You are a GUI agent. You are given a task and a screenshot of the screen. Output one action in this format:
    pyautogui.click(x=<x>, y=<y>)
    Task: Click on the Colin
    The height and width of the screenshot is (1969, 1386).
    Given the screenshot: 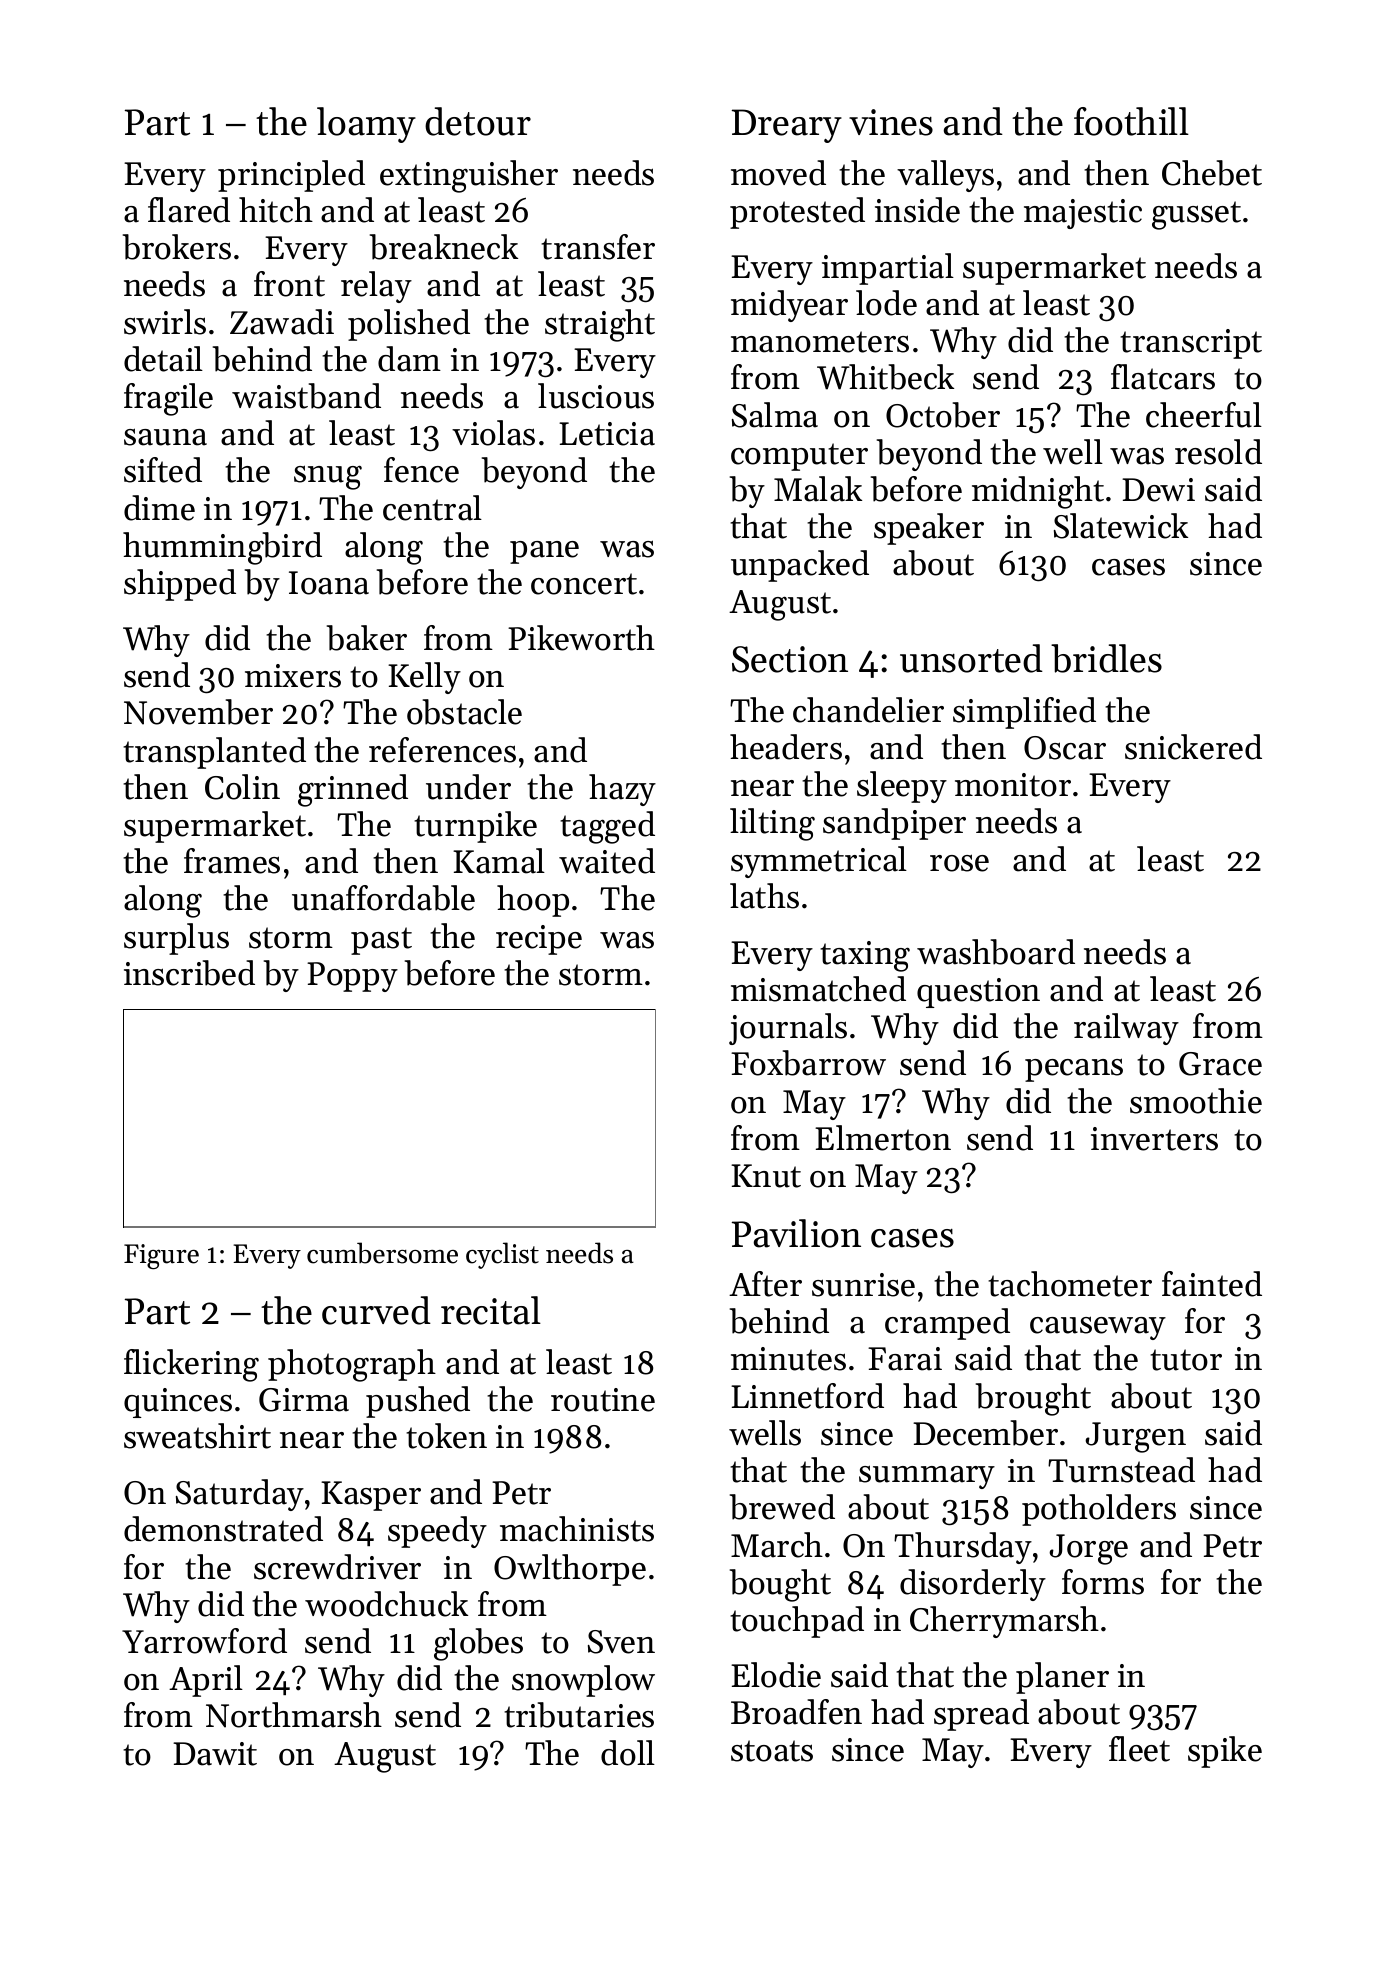 What is the action you would take?
    pyautogui.click(x=242, y=787)
